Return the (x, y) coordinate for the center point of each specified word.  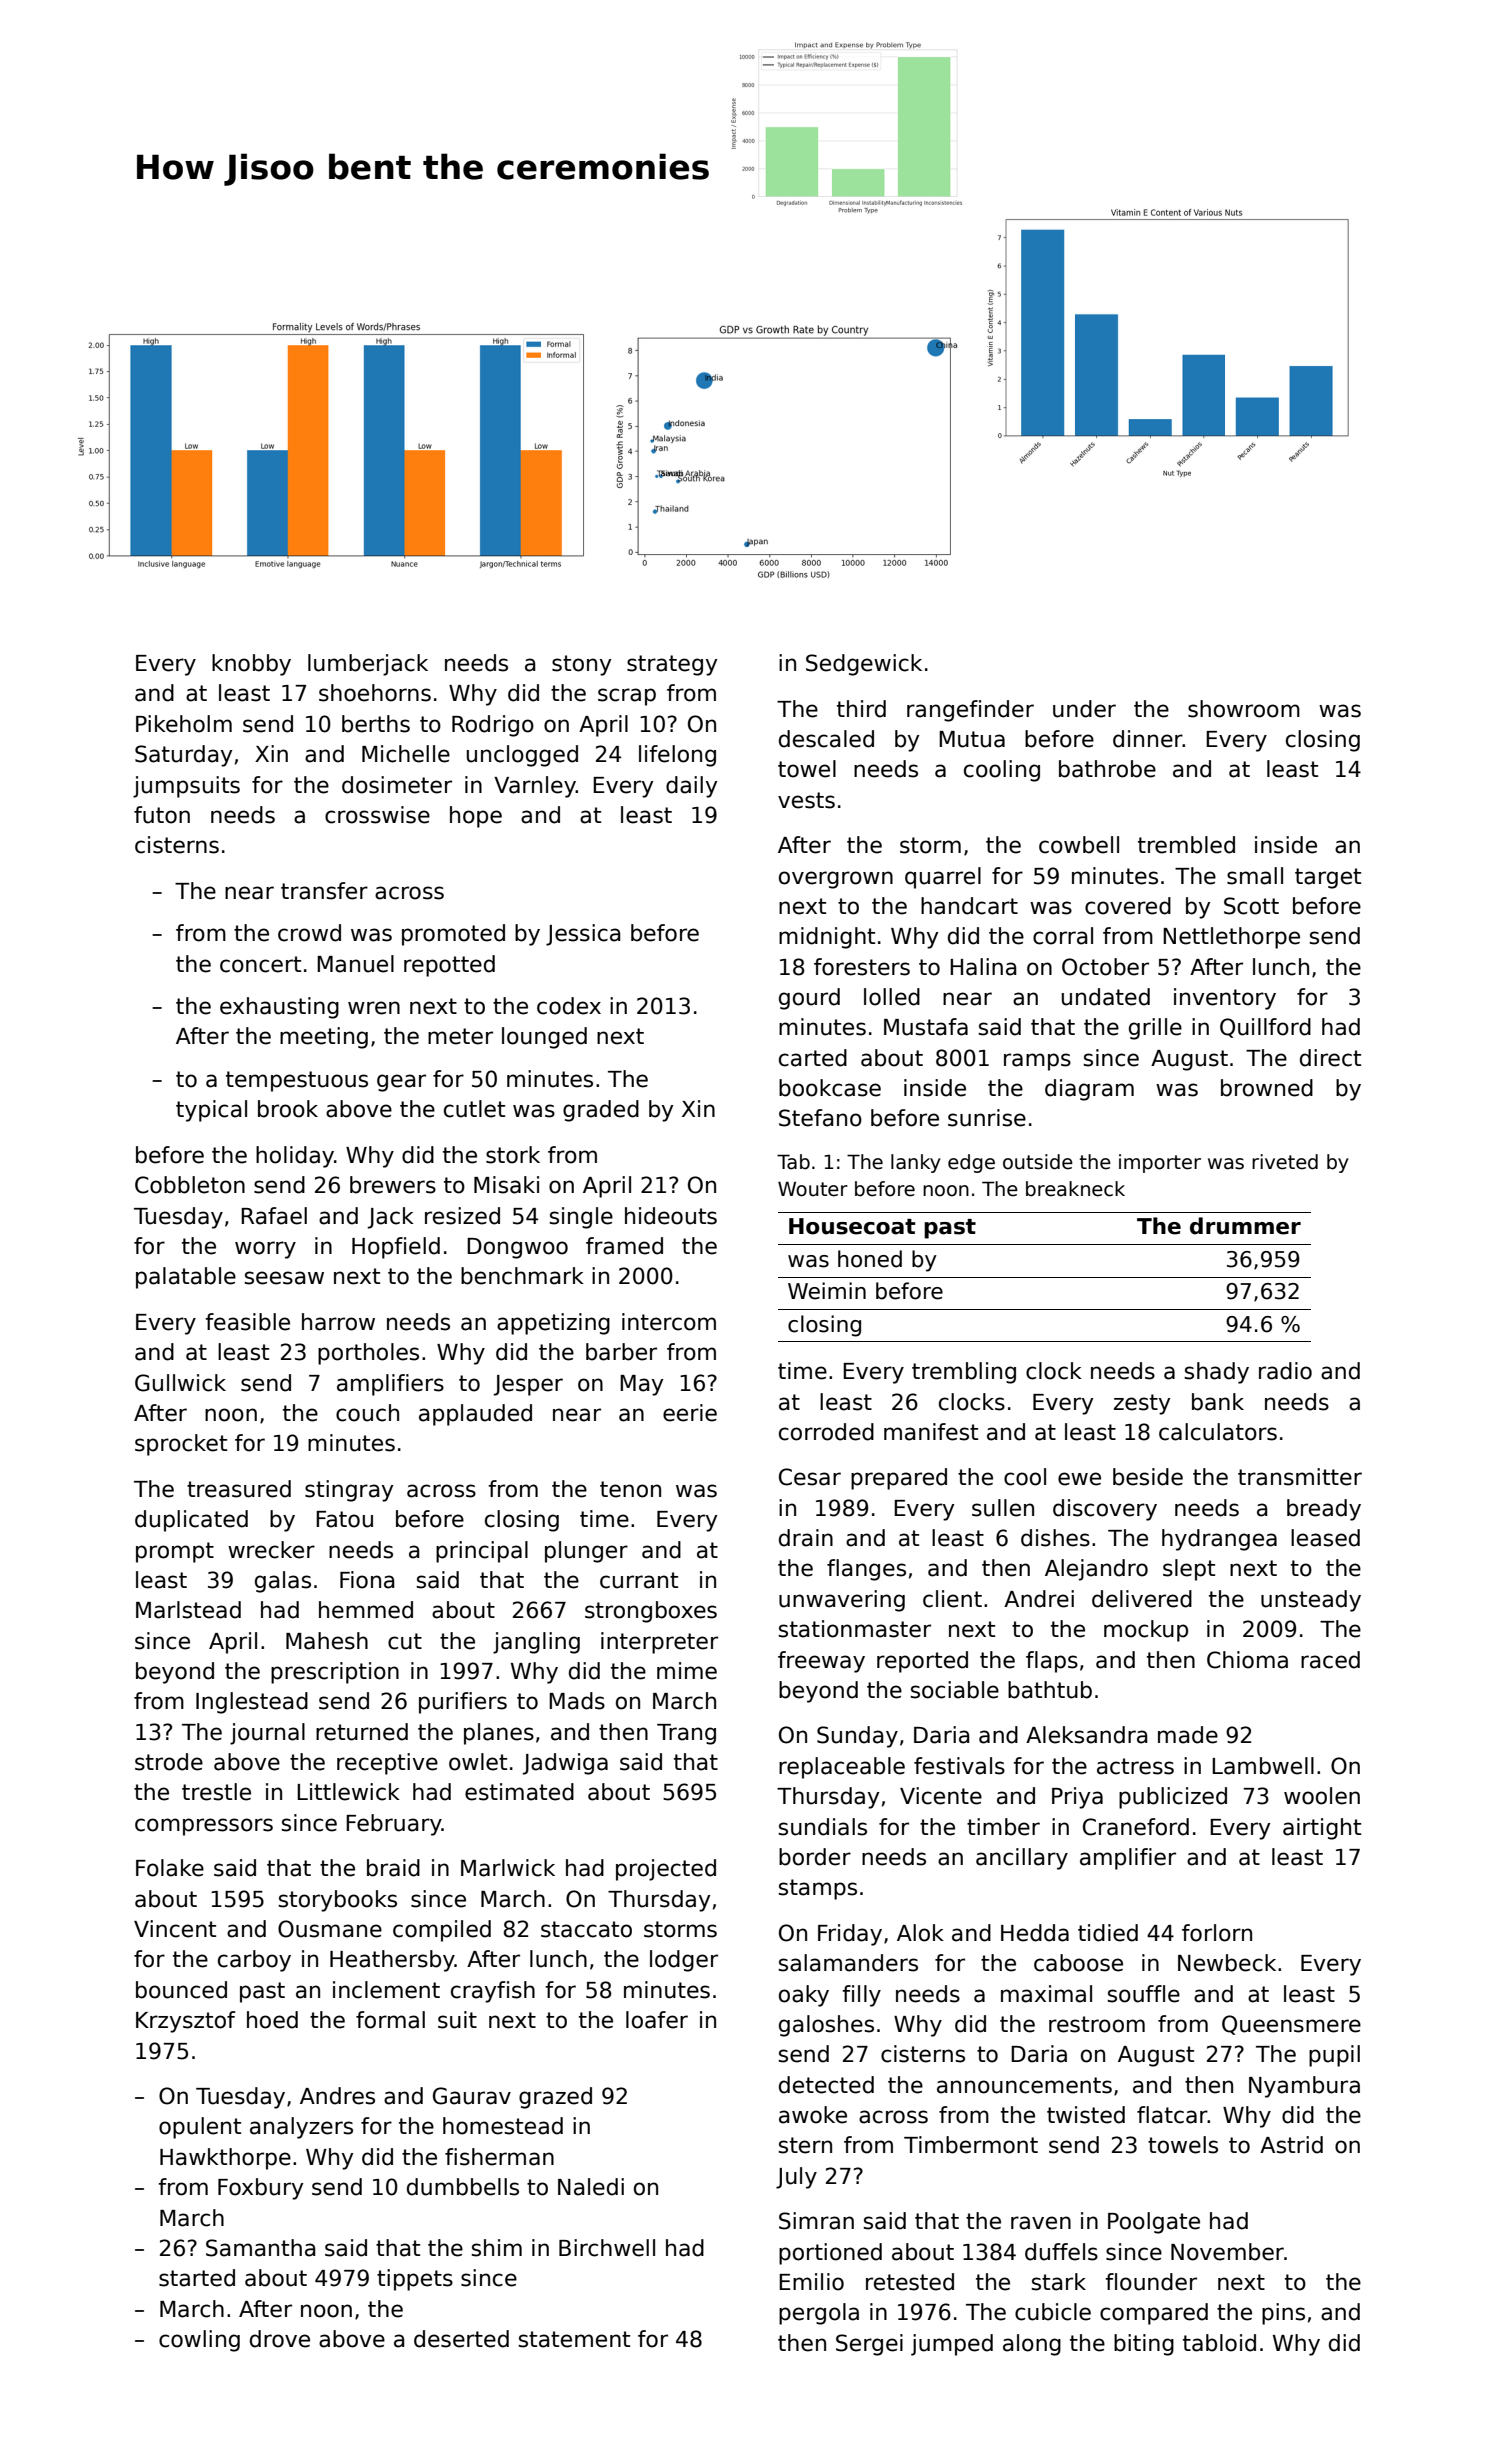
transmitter (1300, 1477)
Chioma (1247, 1660)
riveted (1285, 1162)
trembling (964, 1373)
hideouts (671, 1216)
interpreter (659, 1643)
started (197, 2278)
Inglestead (252, 1703)
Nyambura (1304, 2087)
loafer (657, 2020)
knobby (251, 665)
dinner (1148, 739)
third (861, 709)
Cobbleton (190, 1185)
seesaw (284, 1278)
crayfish (493, 1992)
